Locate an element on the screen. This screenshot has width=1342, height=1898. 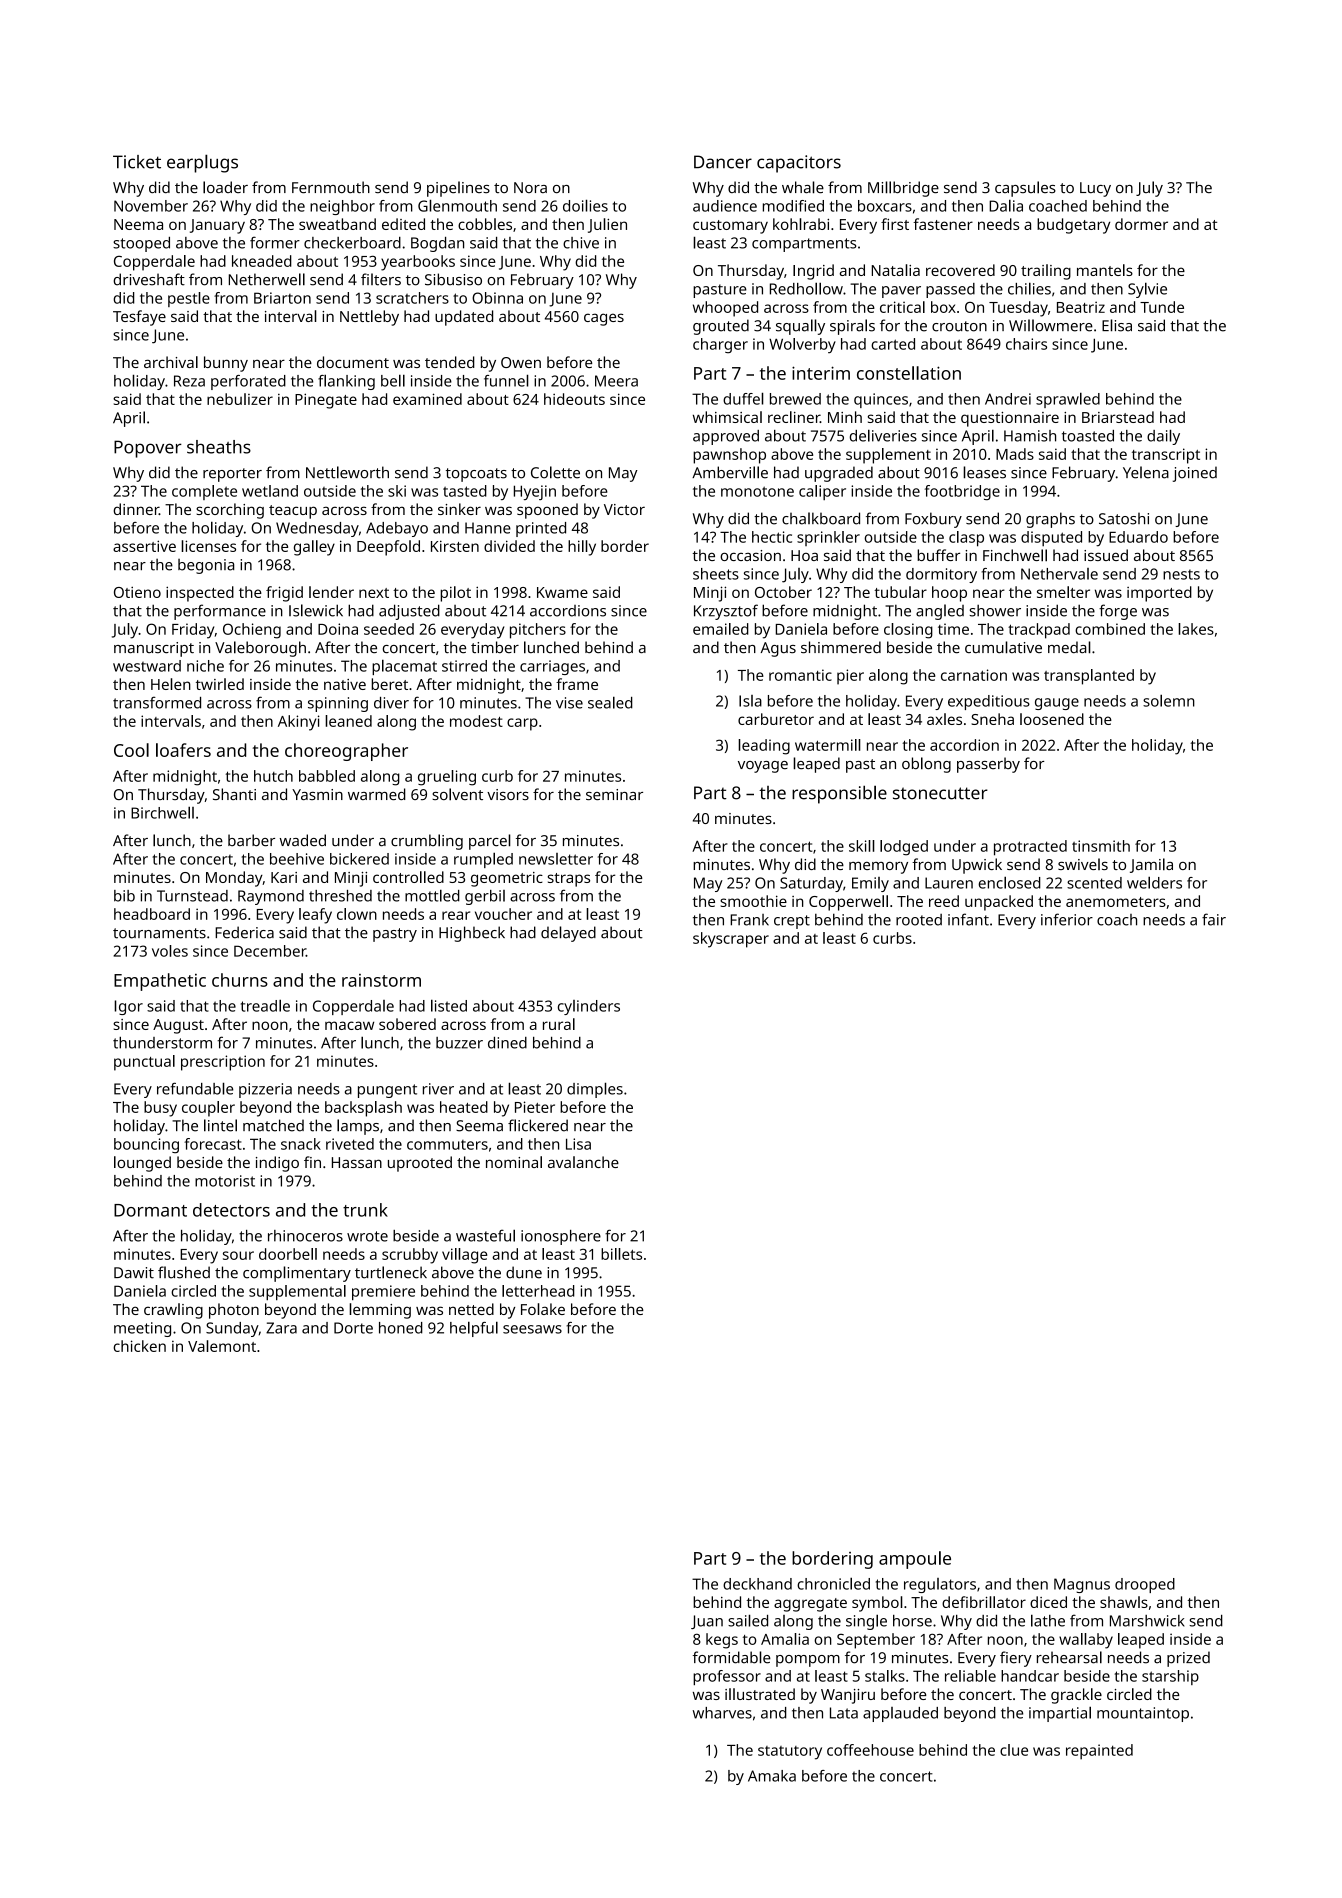
aggregate is located at coordinates (810, 1605).
